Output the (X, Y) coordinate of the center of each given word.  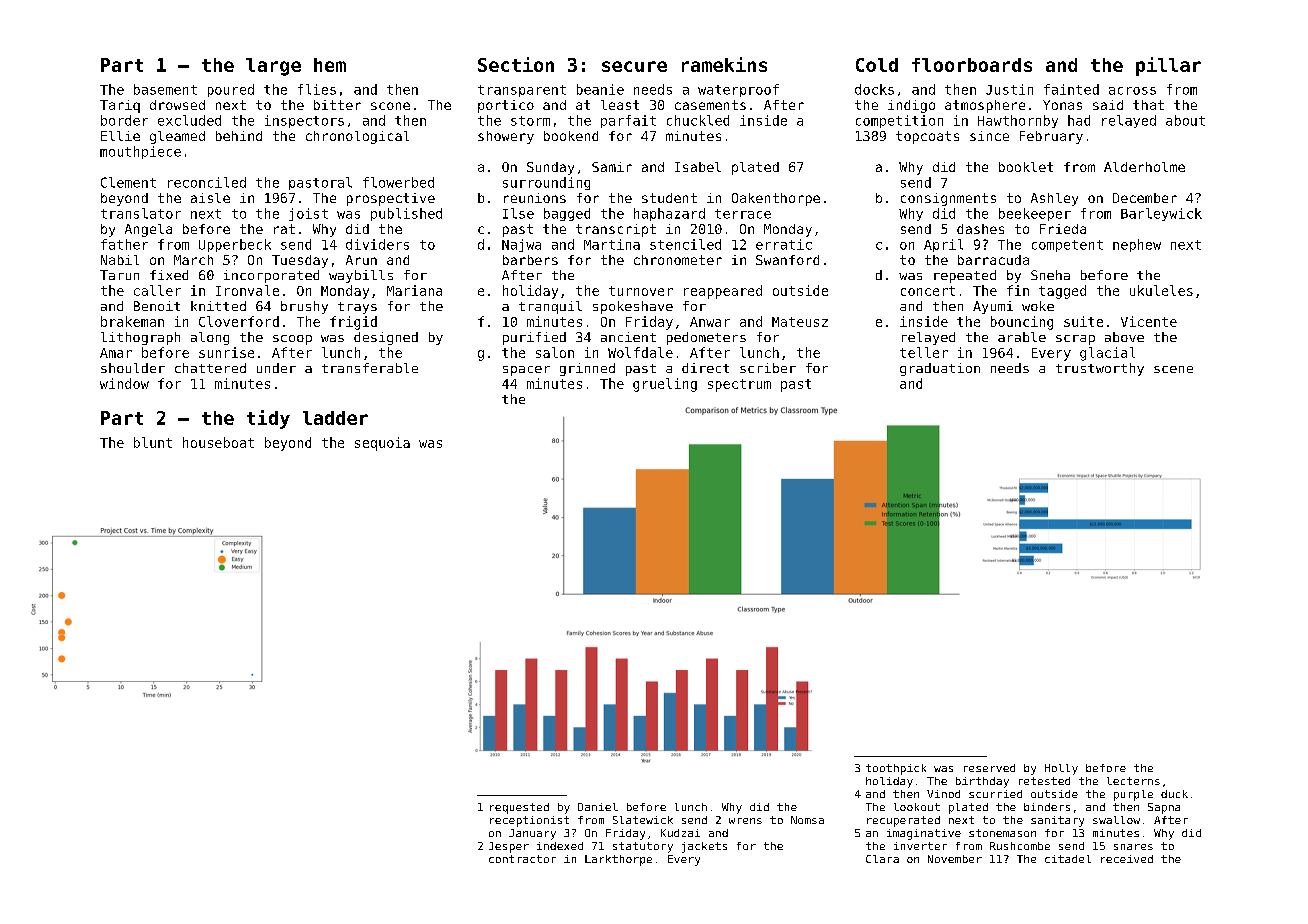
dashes (980, 229)
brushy (304, 307)
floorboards (972, 65)
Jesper (509, 847)
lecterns (1133, 781)
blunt (153, 442)
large (273, 67)
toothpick (896, 769)
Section (516, 64)
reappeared (723, 292)
